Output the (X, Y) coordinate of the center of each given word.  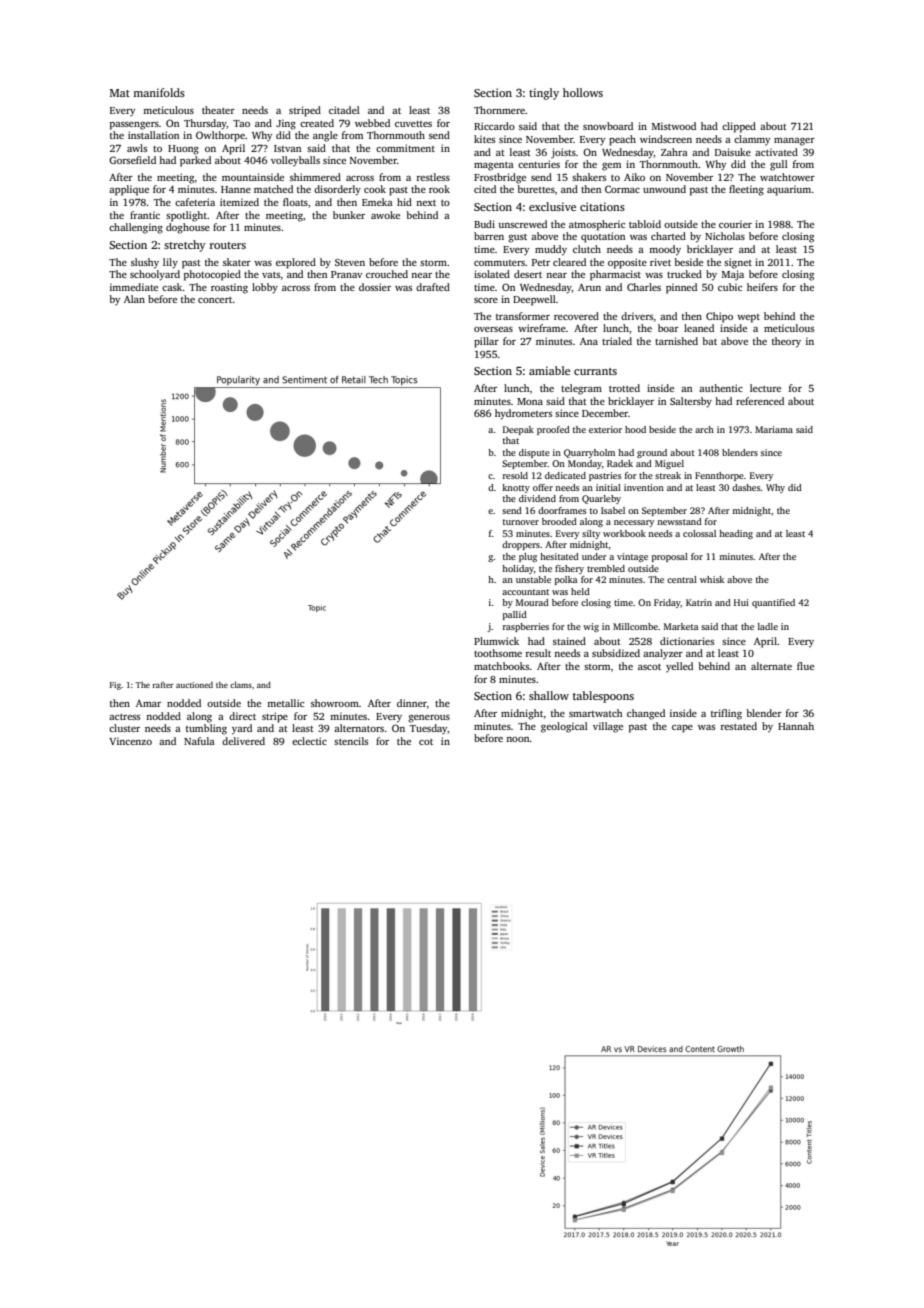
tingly (544, 94)
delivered (243, 741)
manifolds (159, 92)
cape (682, 729)
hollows (583, 92)
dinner (412, 703)
